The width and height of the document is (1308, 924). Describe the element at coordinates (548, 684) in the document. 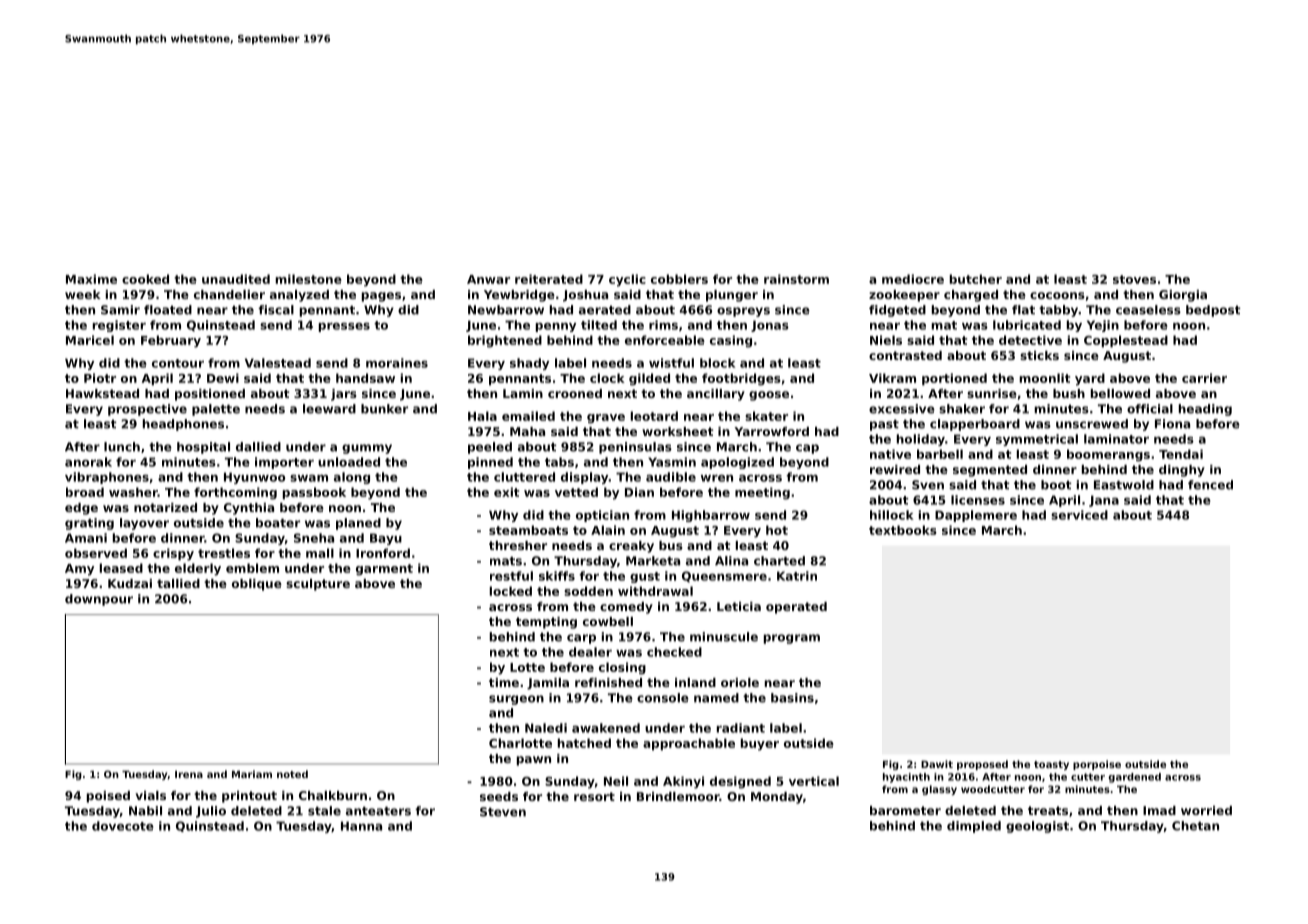

I see `Jamila` at that location.
